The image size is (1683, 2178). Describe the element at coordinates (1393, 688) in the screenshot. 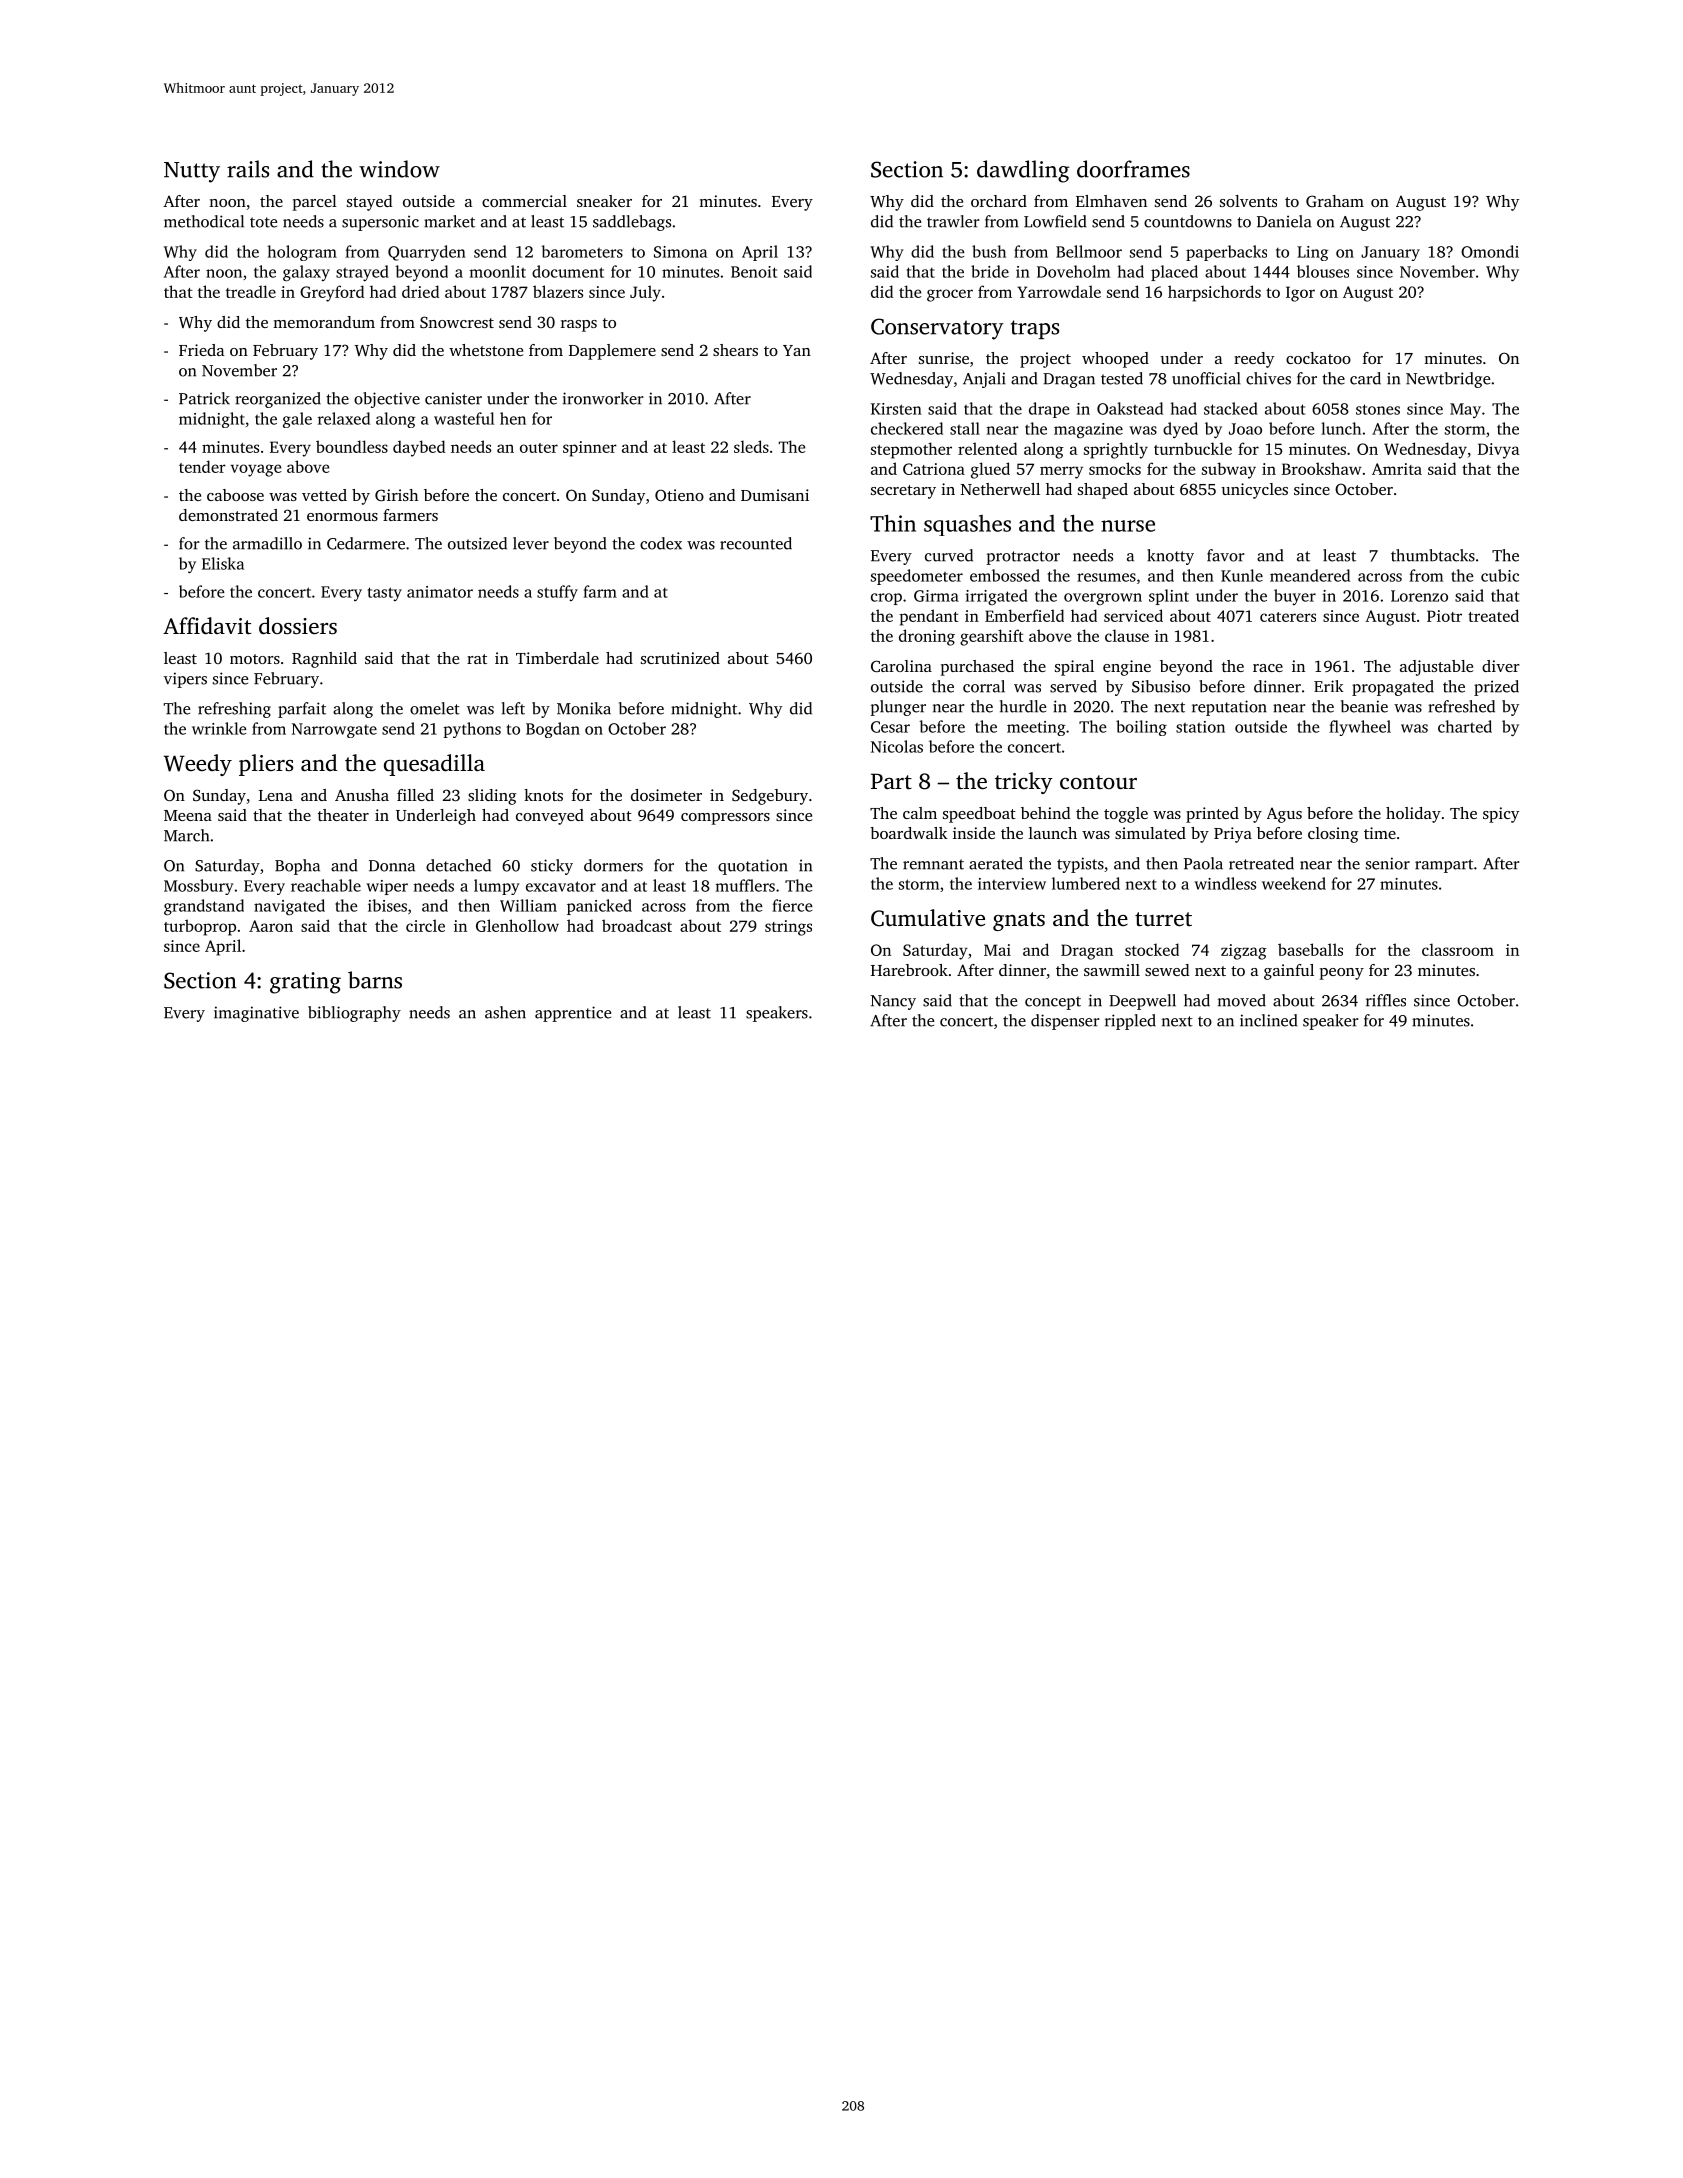

I see `propagated` at that location.
